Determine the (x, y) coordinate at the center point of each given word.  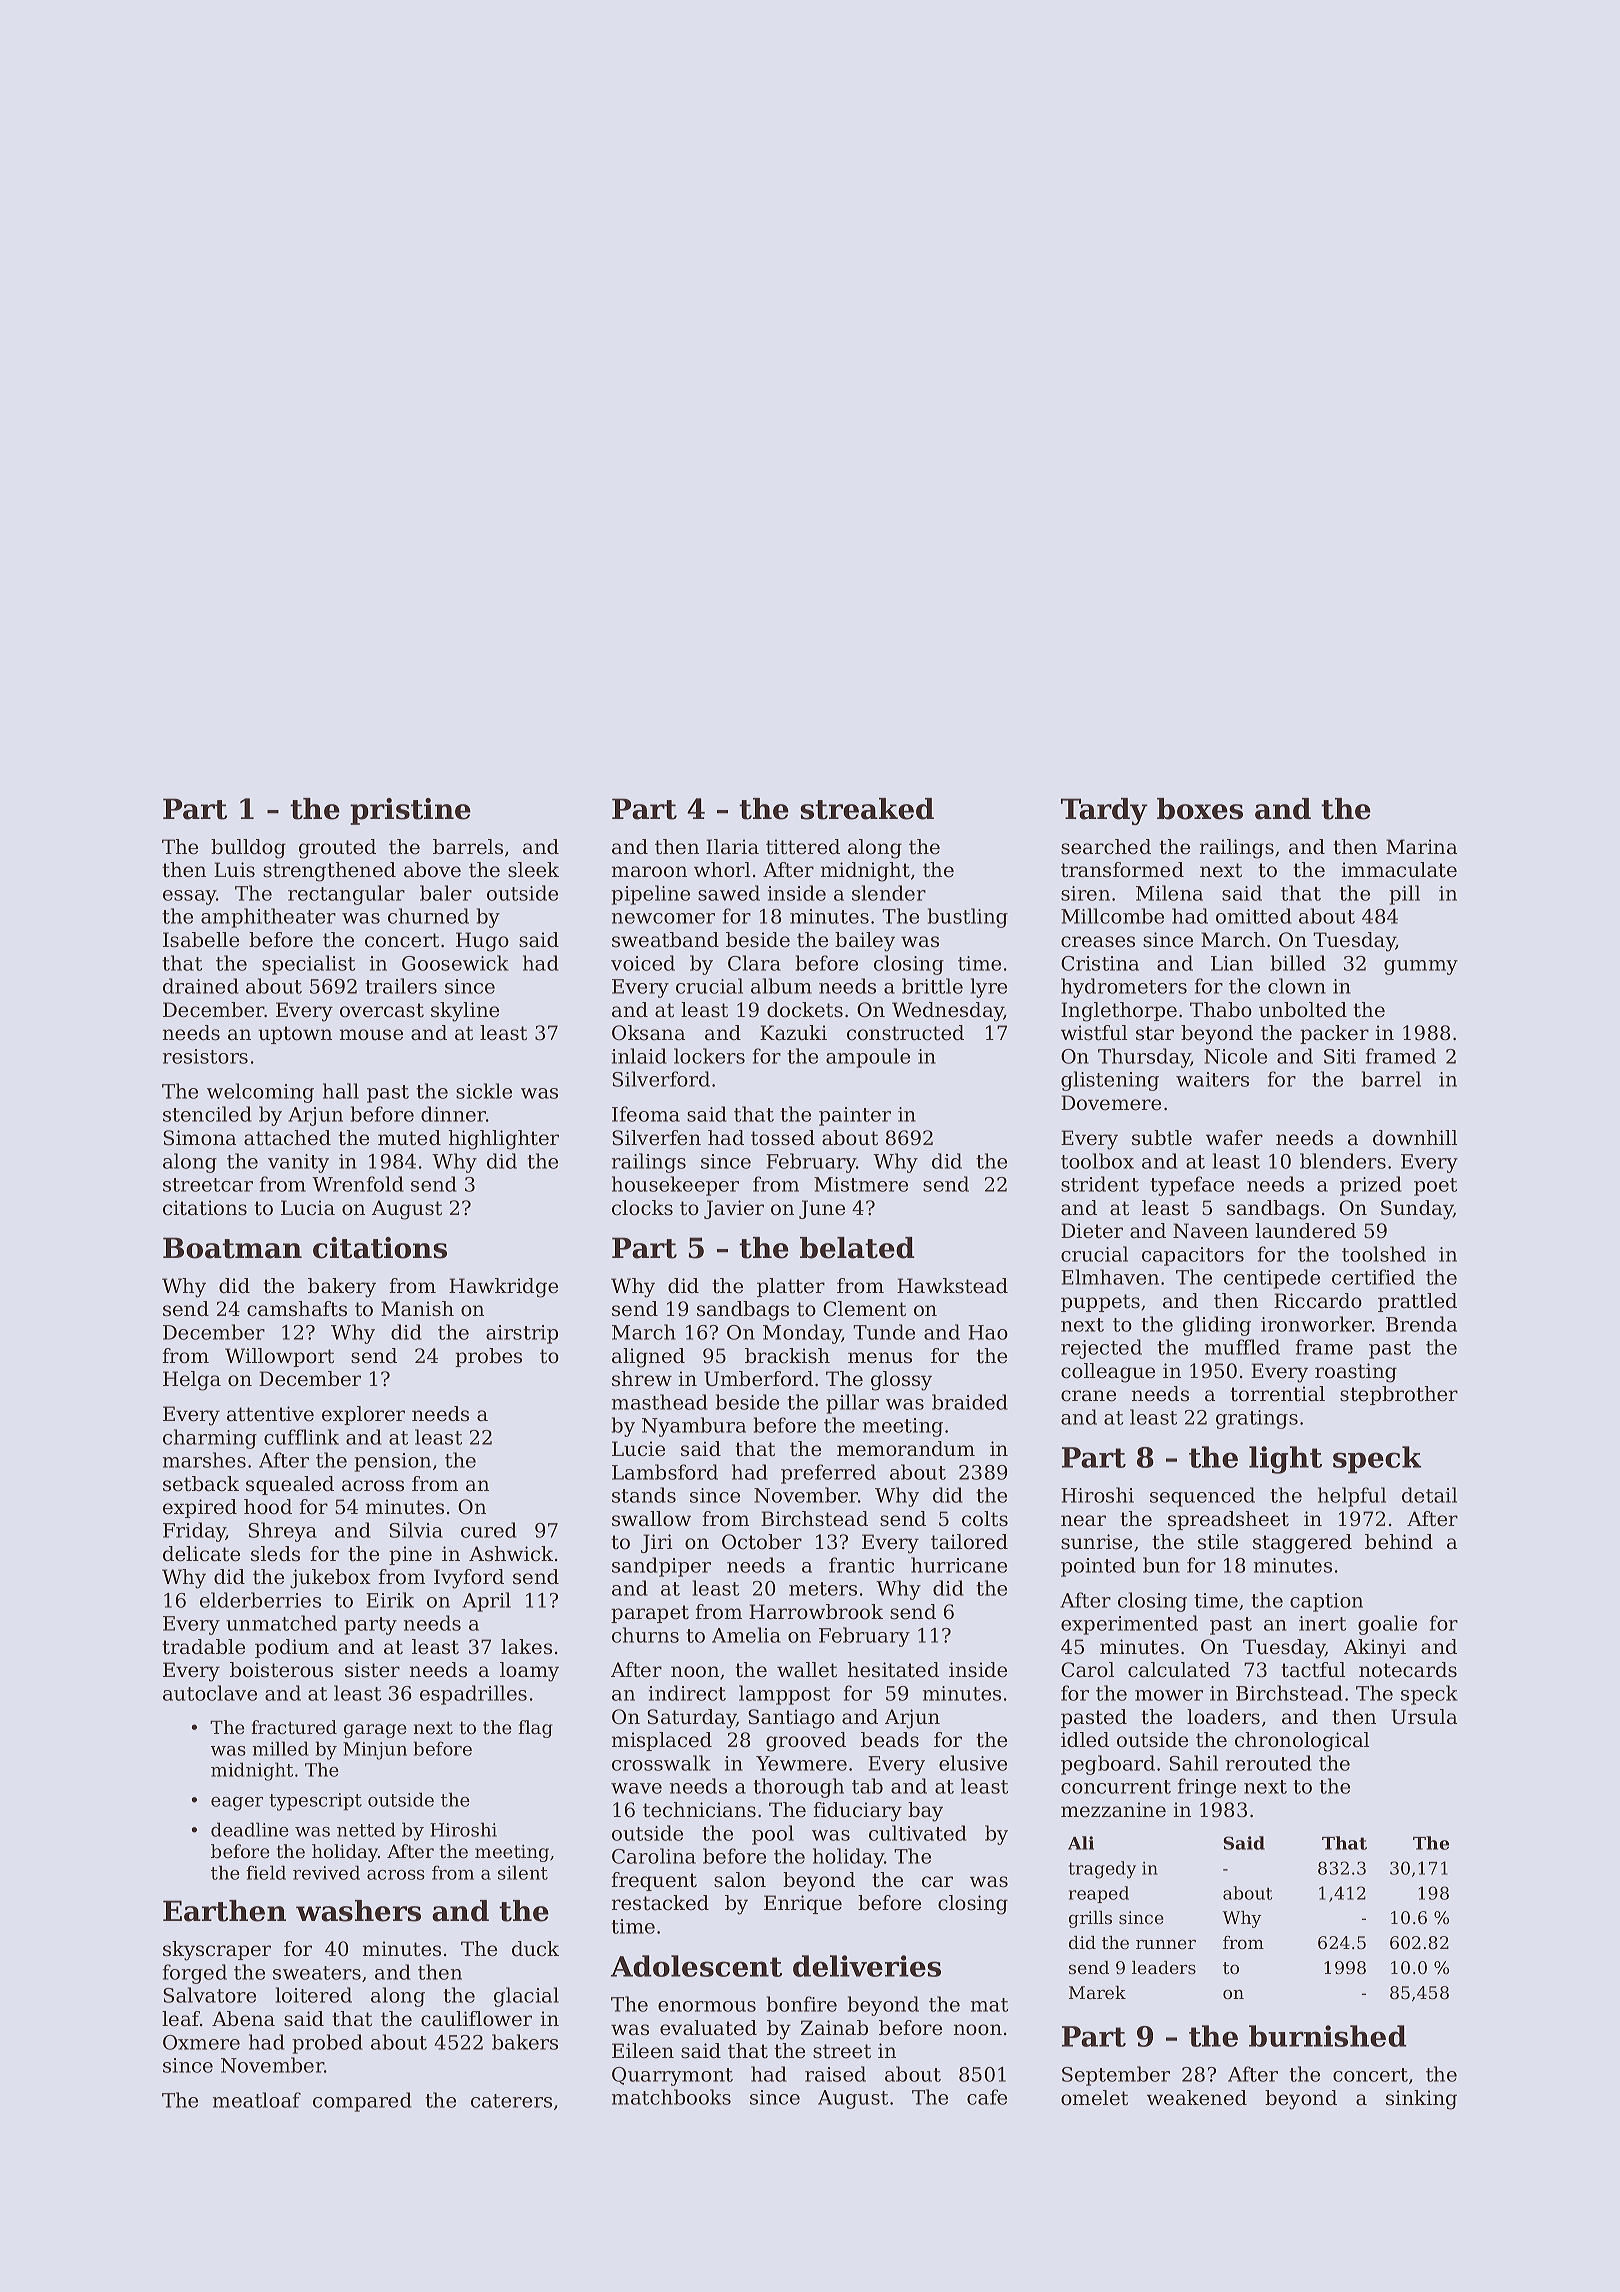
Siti (1340, 1056)
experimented (1129, 1625)
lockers (709, 1056)
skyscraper (217, 1951)
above (432, 870)
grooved (806, 1742)
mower (1169, 1695)
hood (268, 1507)
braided (970, 1402)
